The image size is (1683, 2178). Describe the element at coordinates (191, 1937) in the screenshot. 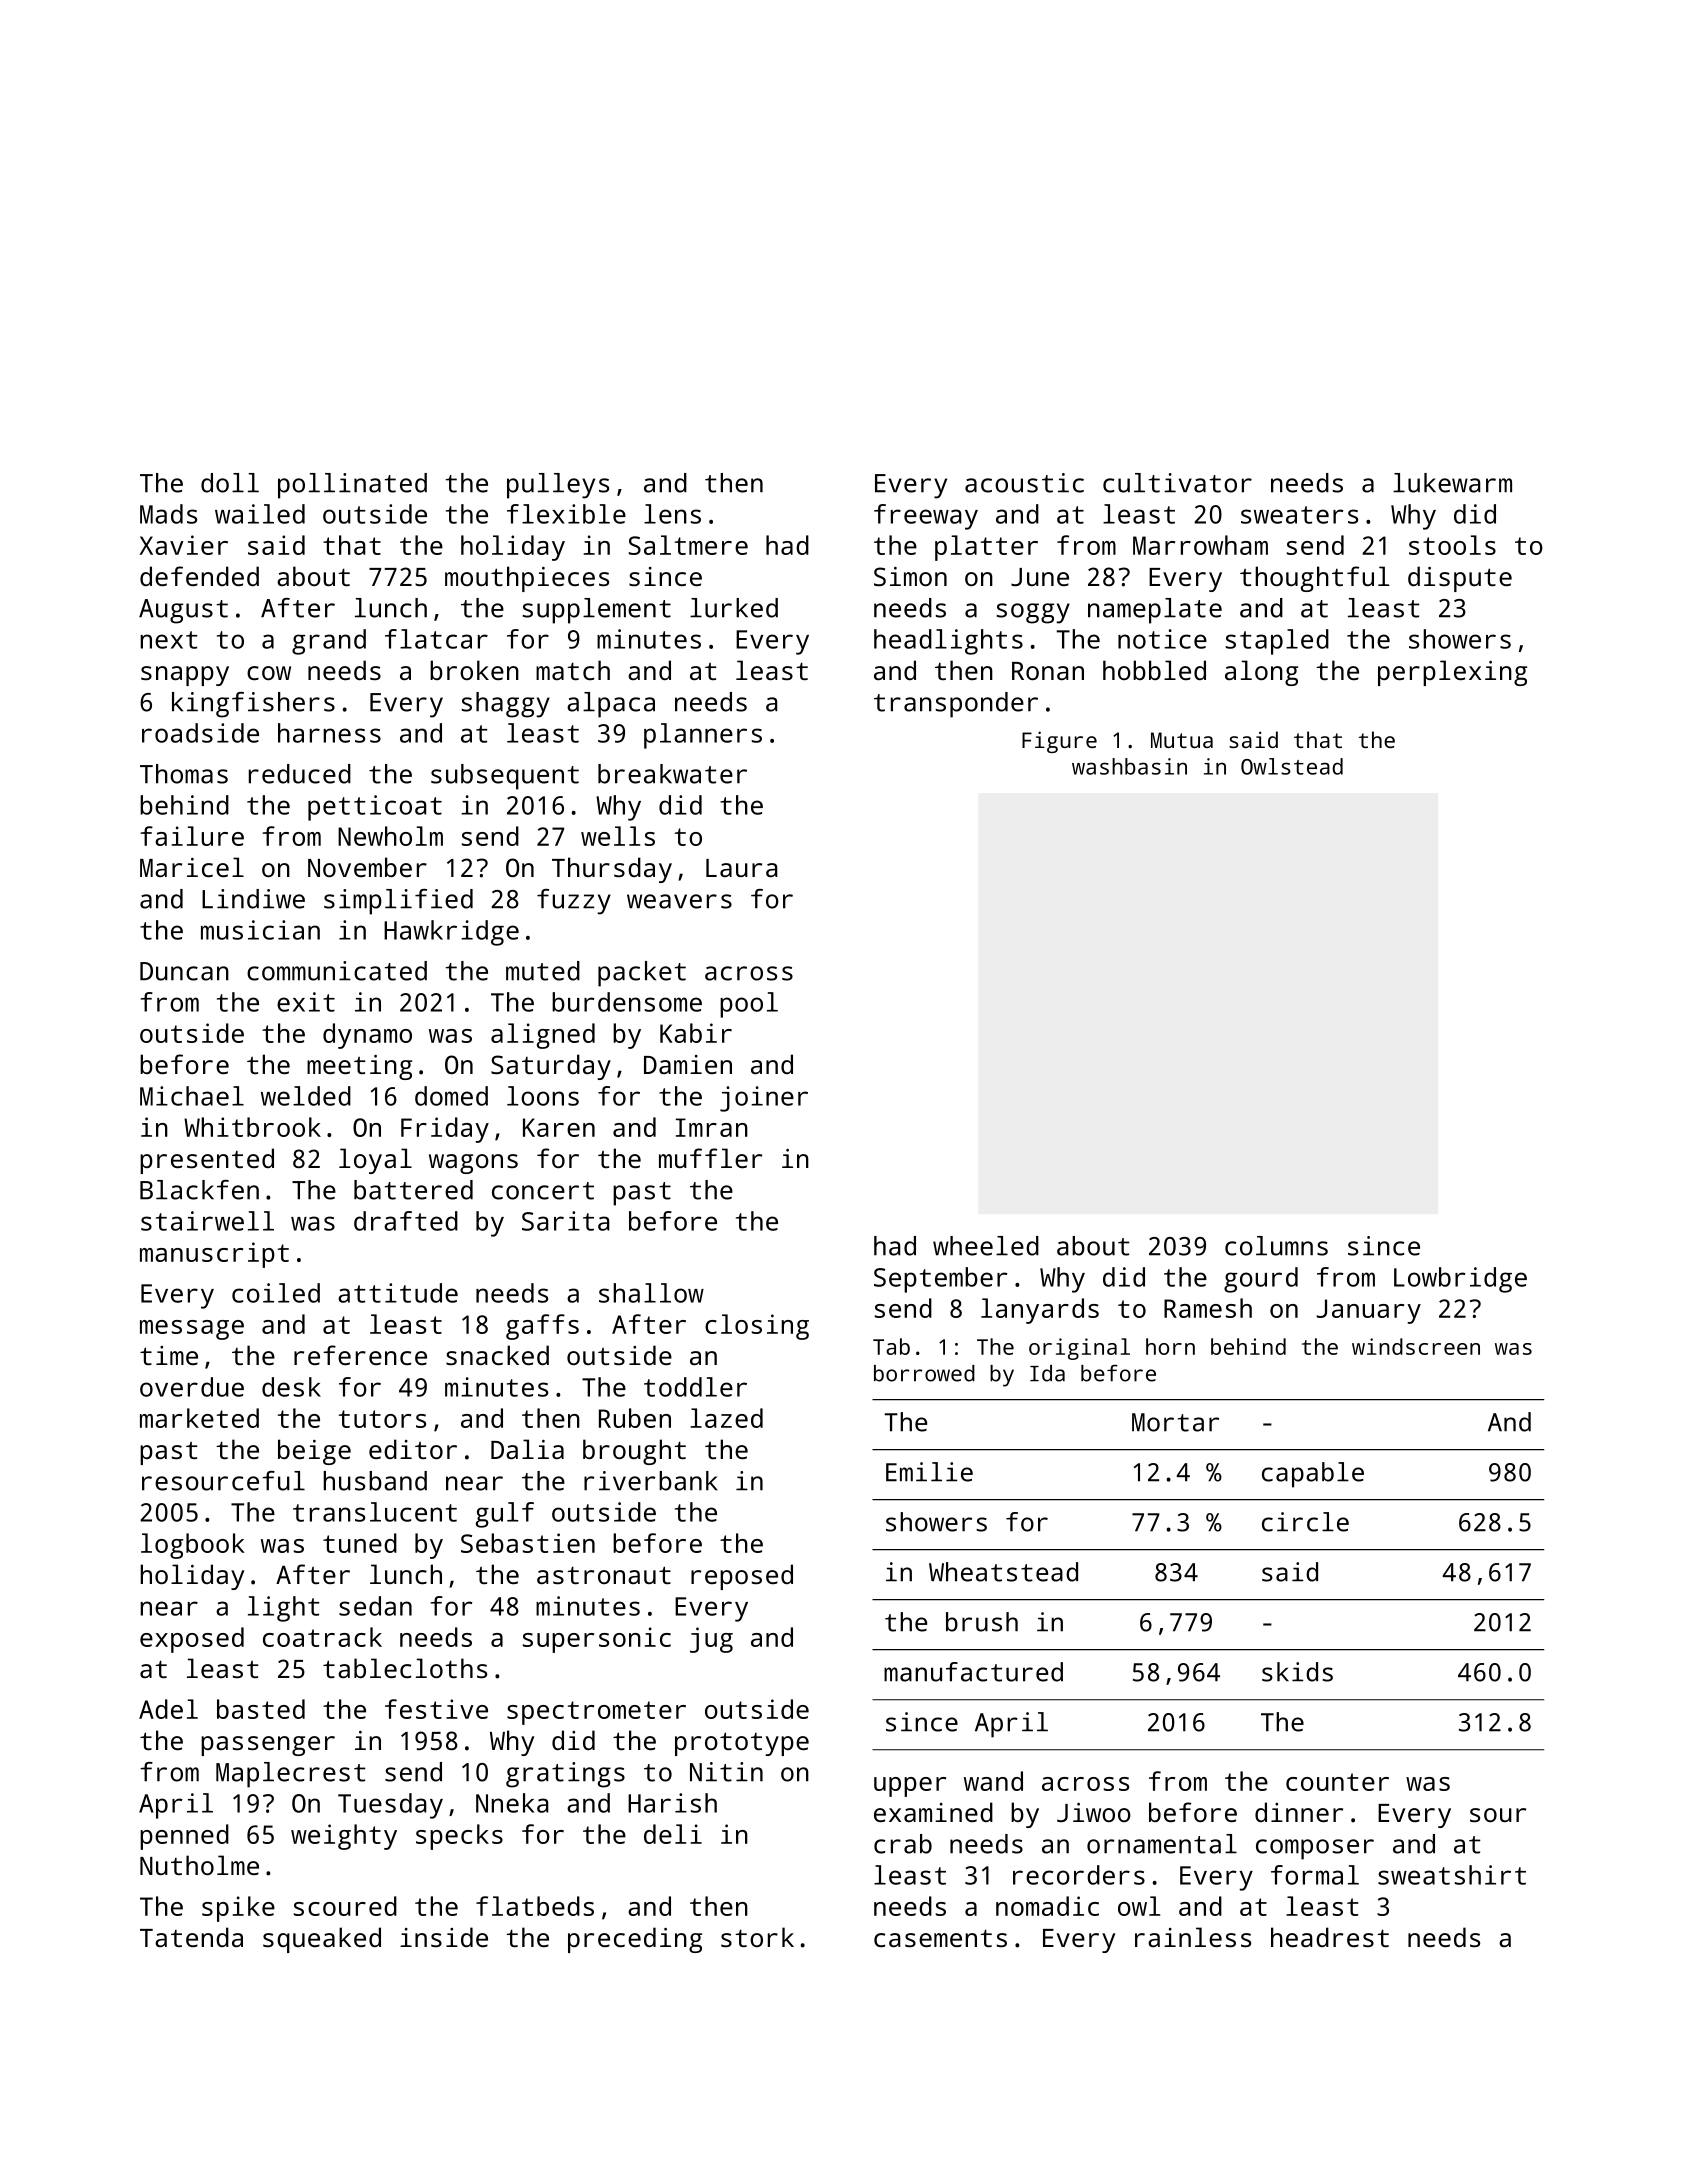

I see `Tatenda` at that location.
